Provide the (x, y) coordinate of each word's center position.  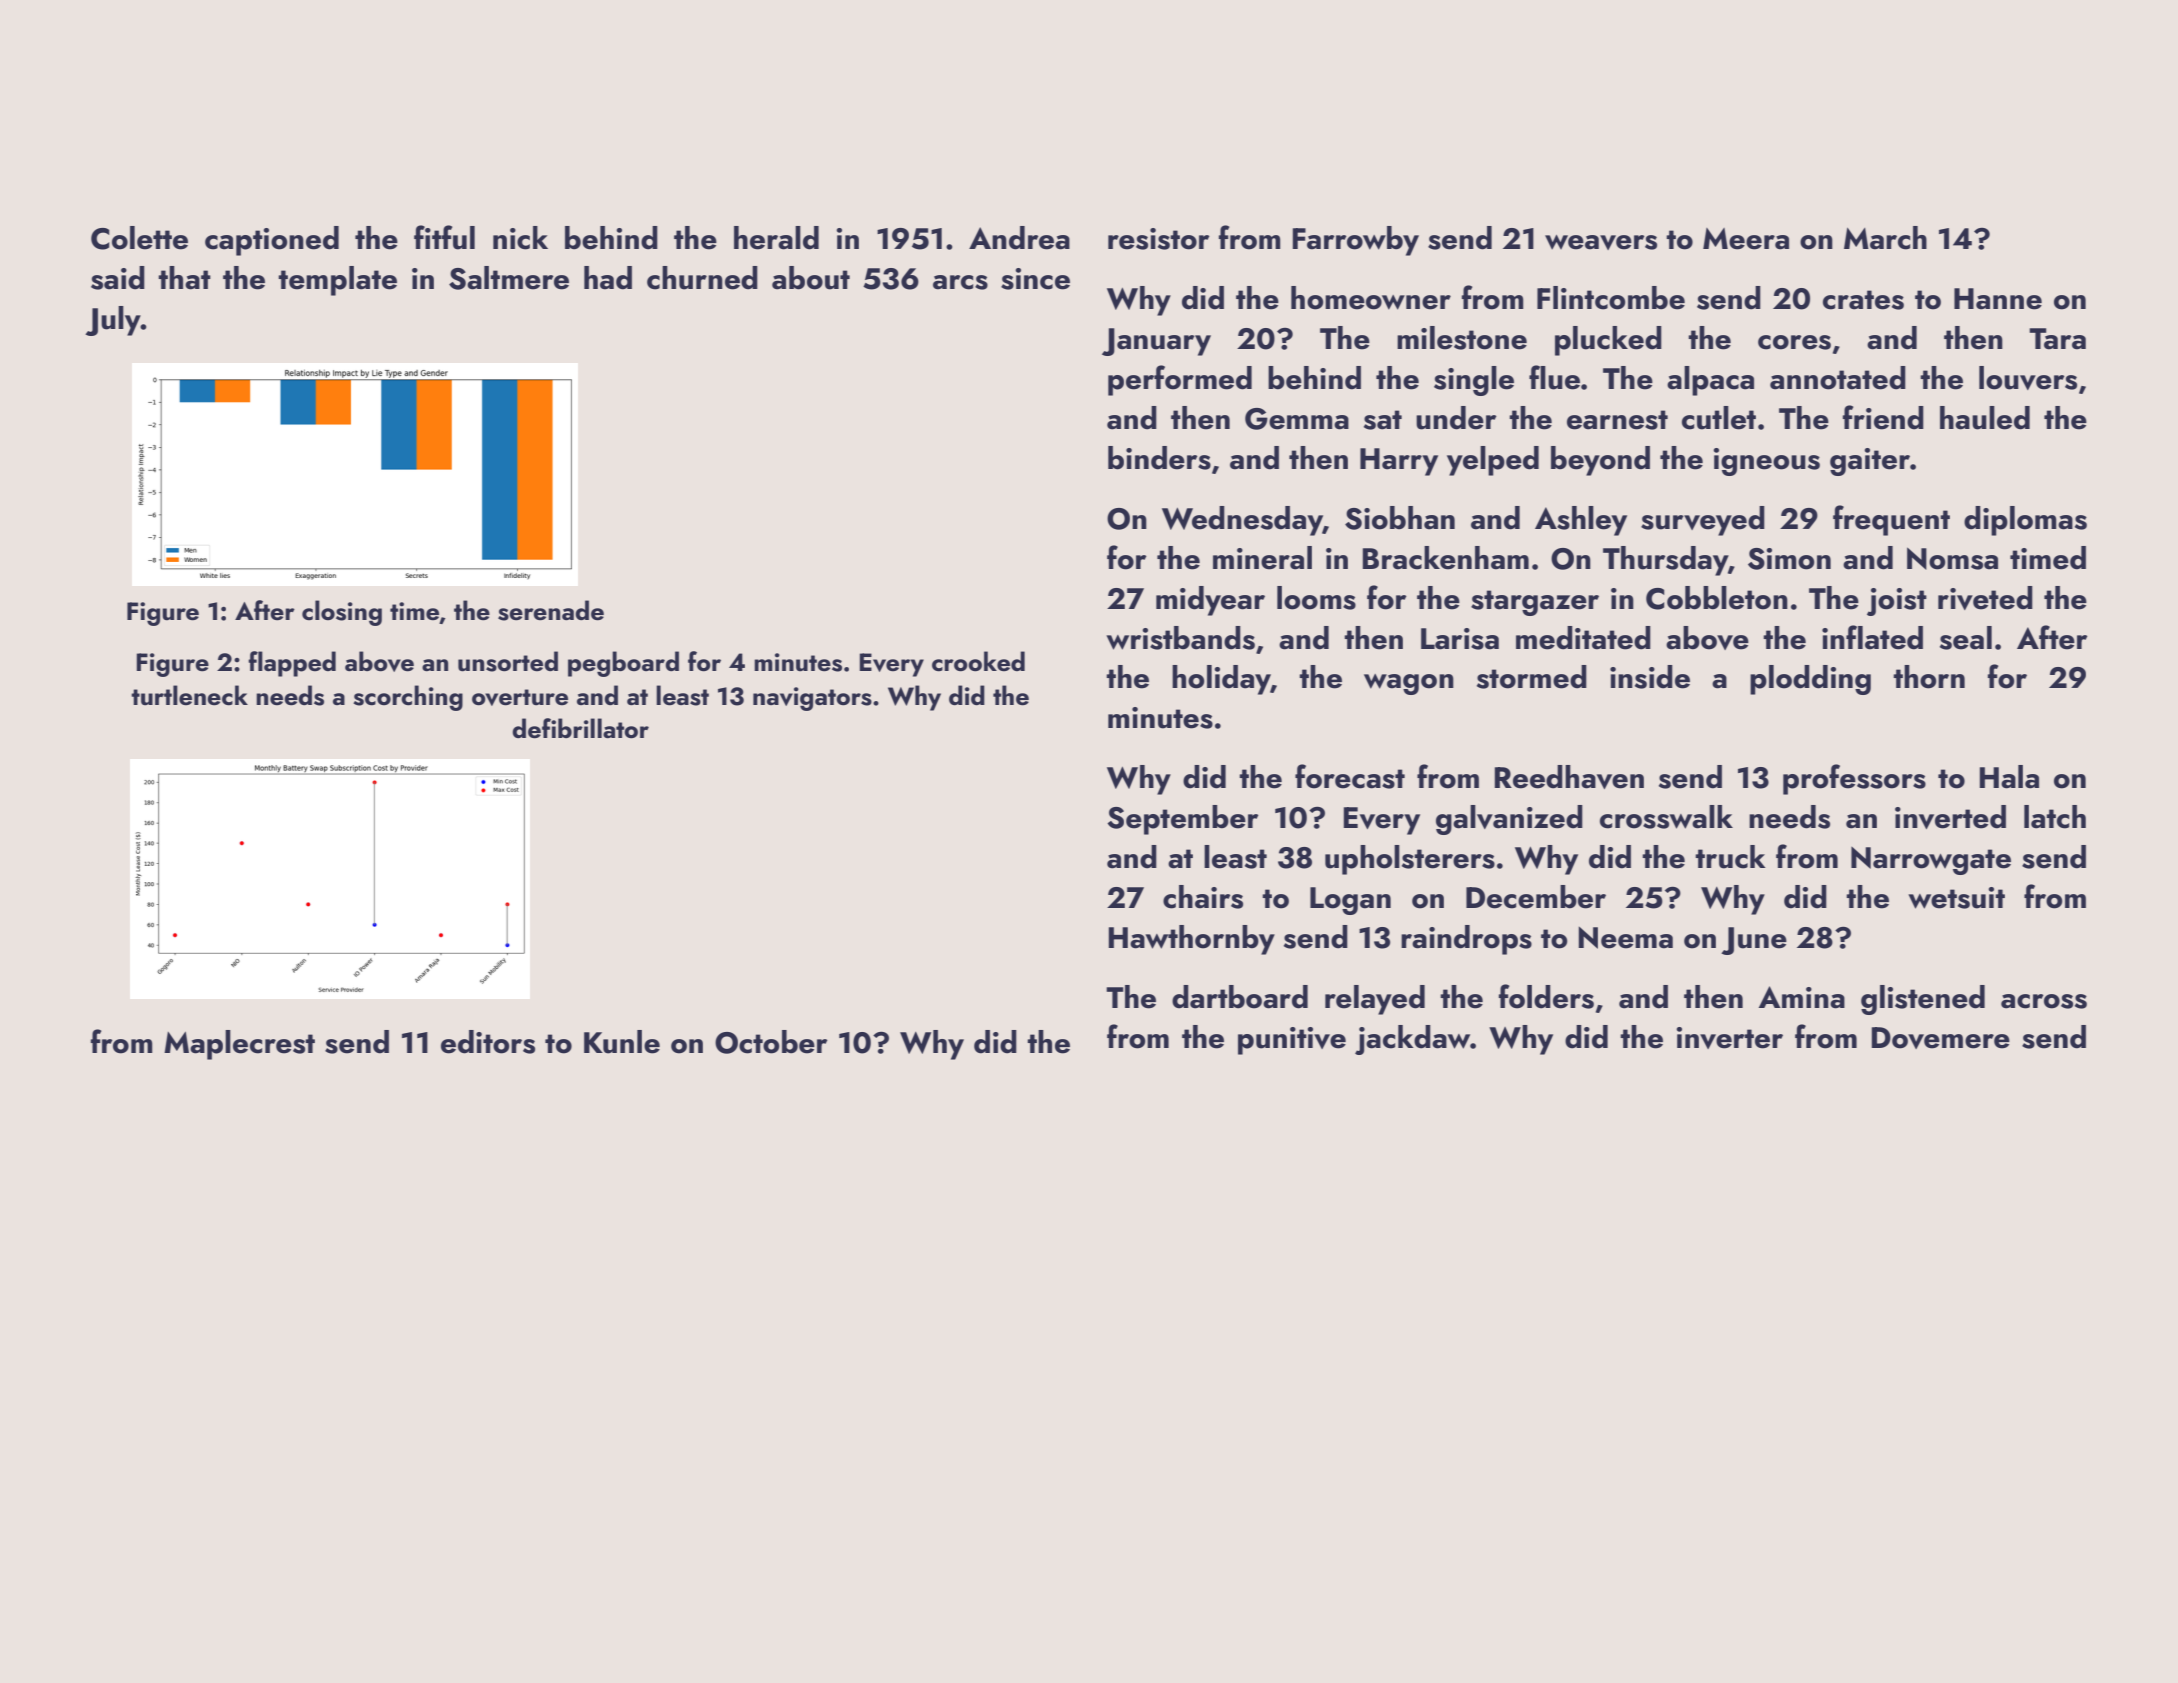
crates (1863, 300)
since (1035, 279)
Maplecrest (239, 1045)
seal (1966, 638)
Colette (139, 238)
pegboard (623, 664)
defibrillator (580, 728)
